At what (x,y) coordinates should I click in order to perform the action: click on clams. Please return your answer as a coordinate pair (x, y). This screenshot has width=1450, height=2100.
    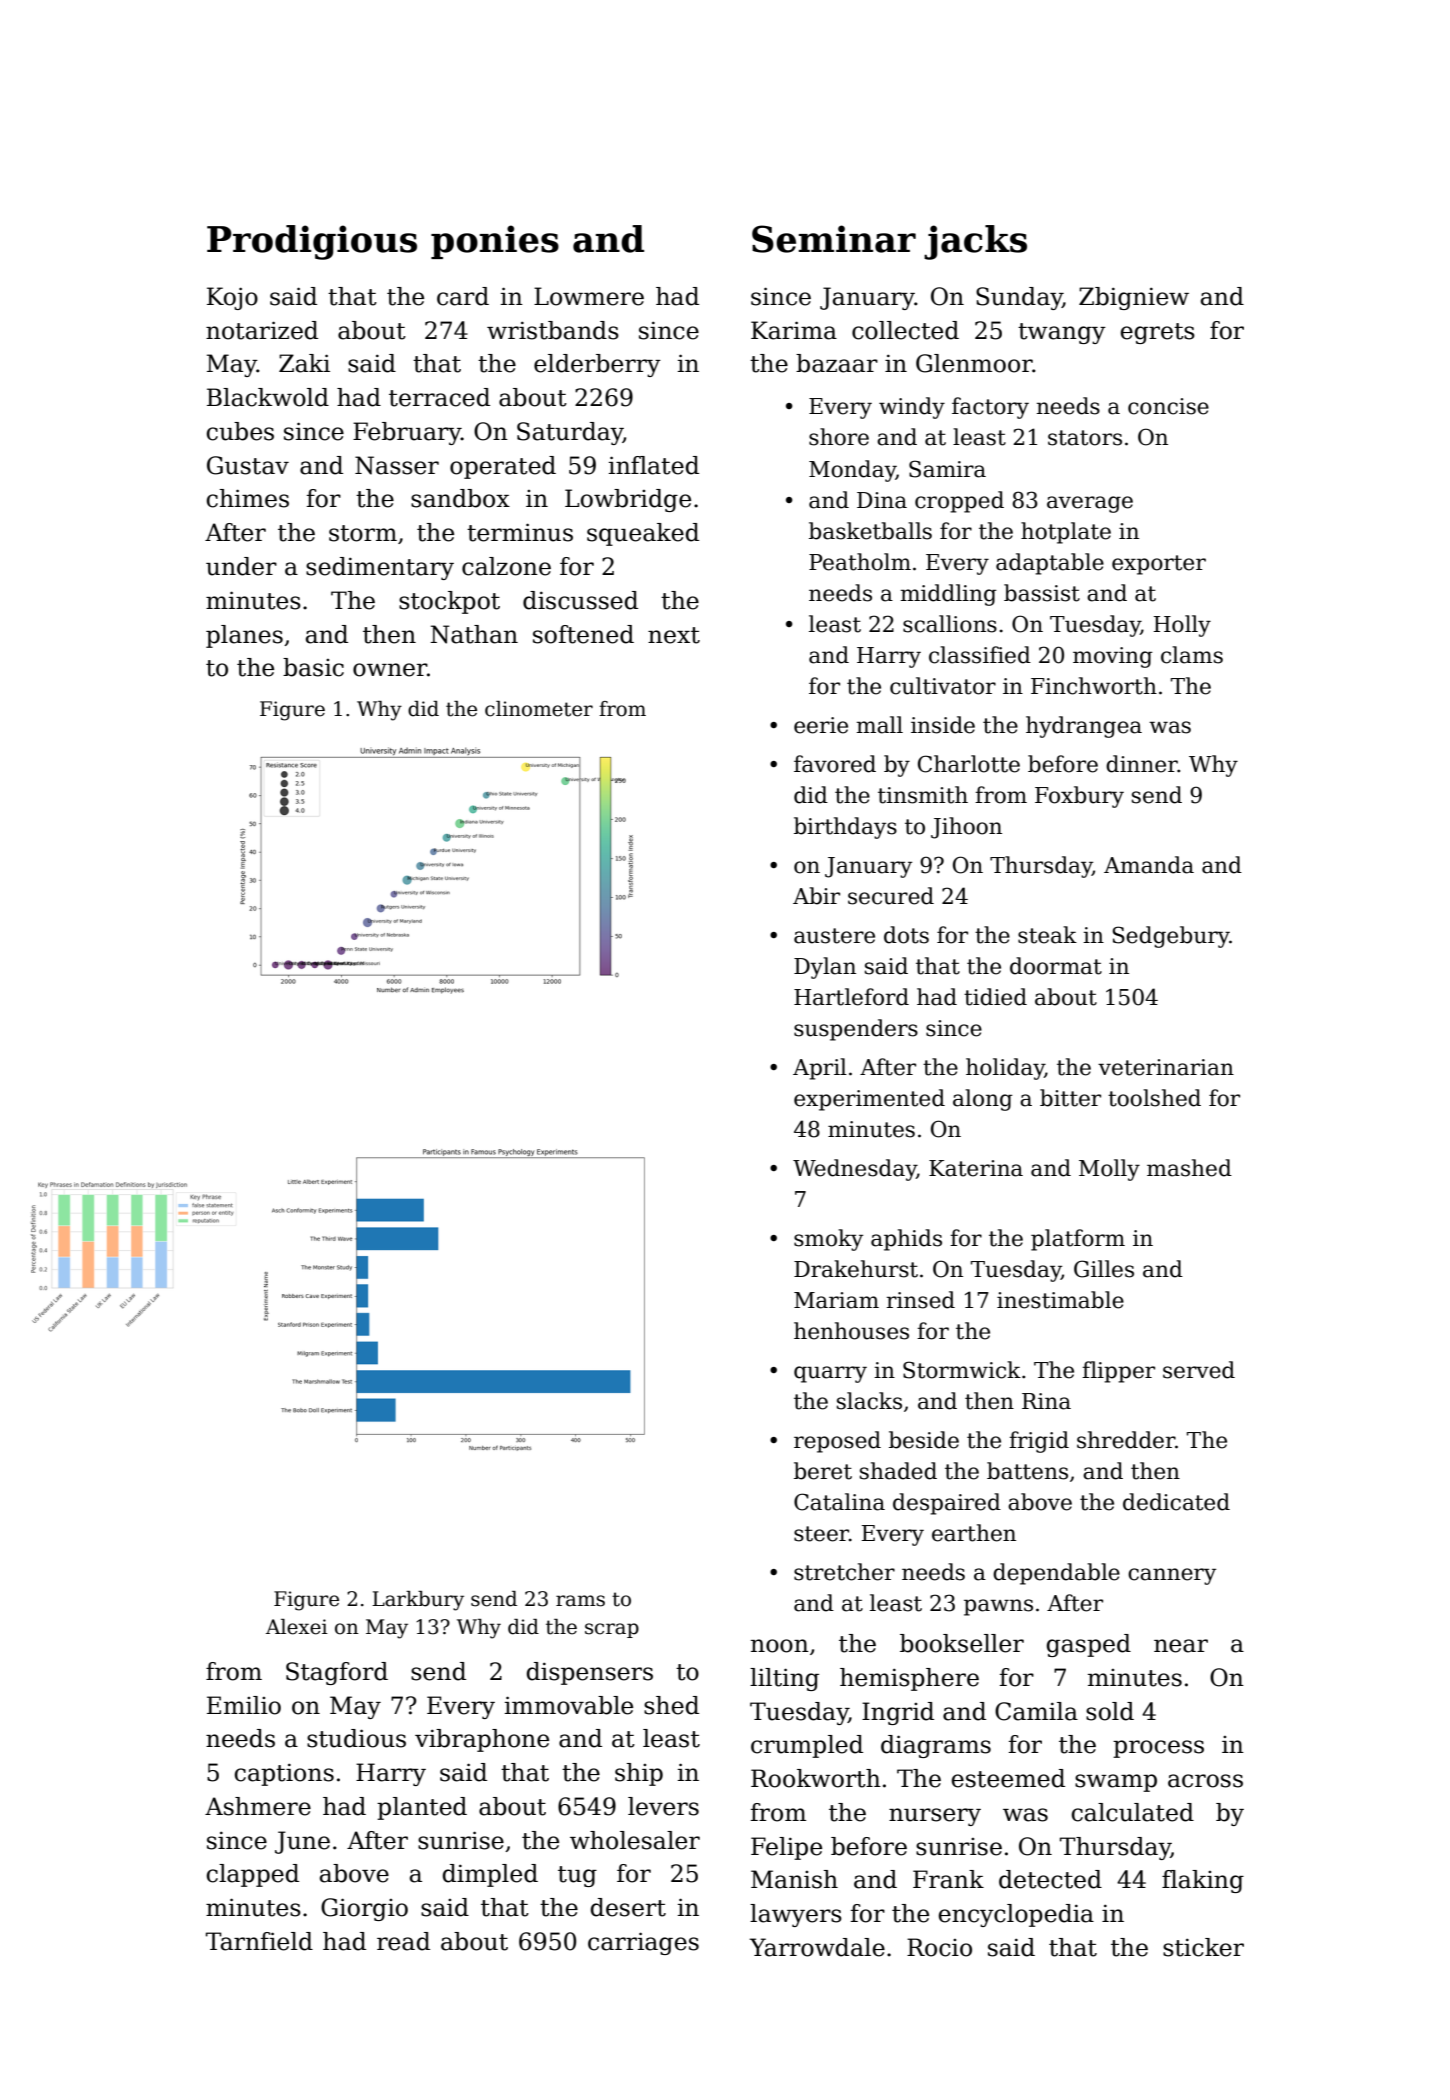
    Looking at the image, I should click on (1192, 655).
